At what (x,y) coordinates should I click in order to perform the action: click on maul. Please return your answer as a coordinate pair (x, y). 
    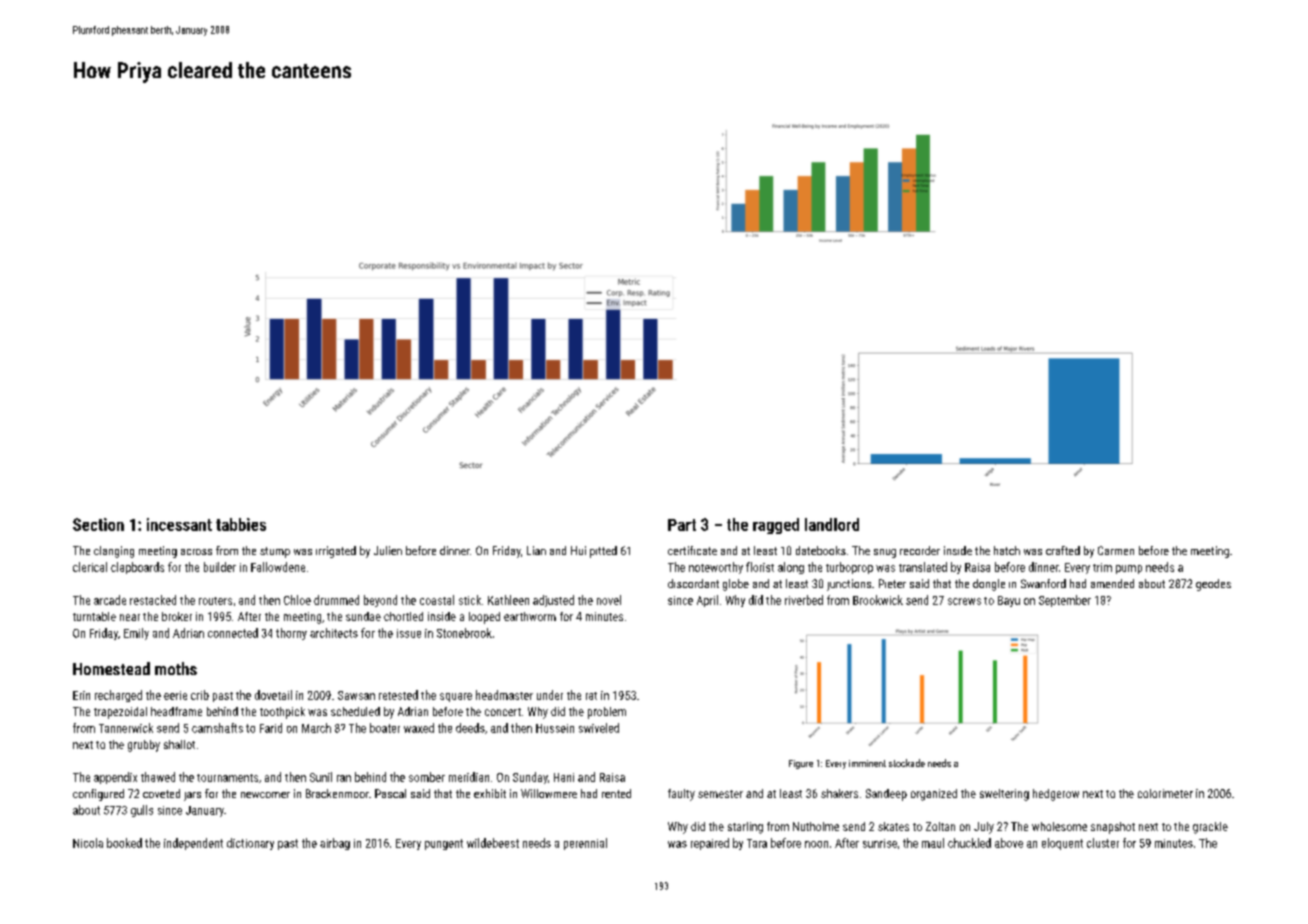
    Looking at the image, I should click on (933, 843).
